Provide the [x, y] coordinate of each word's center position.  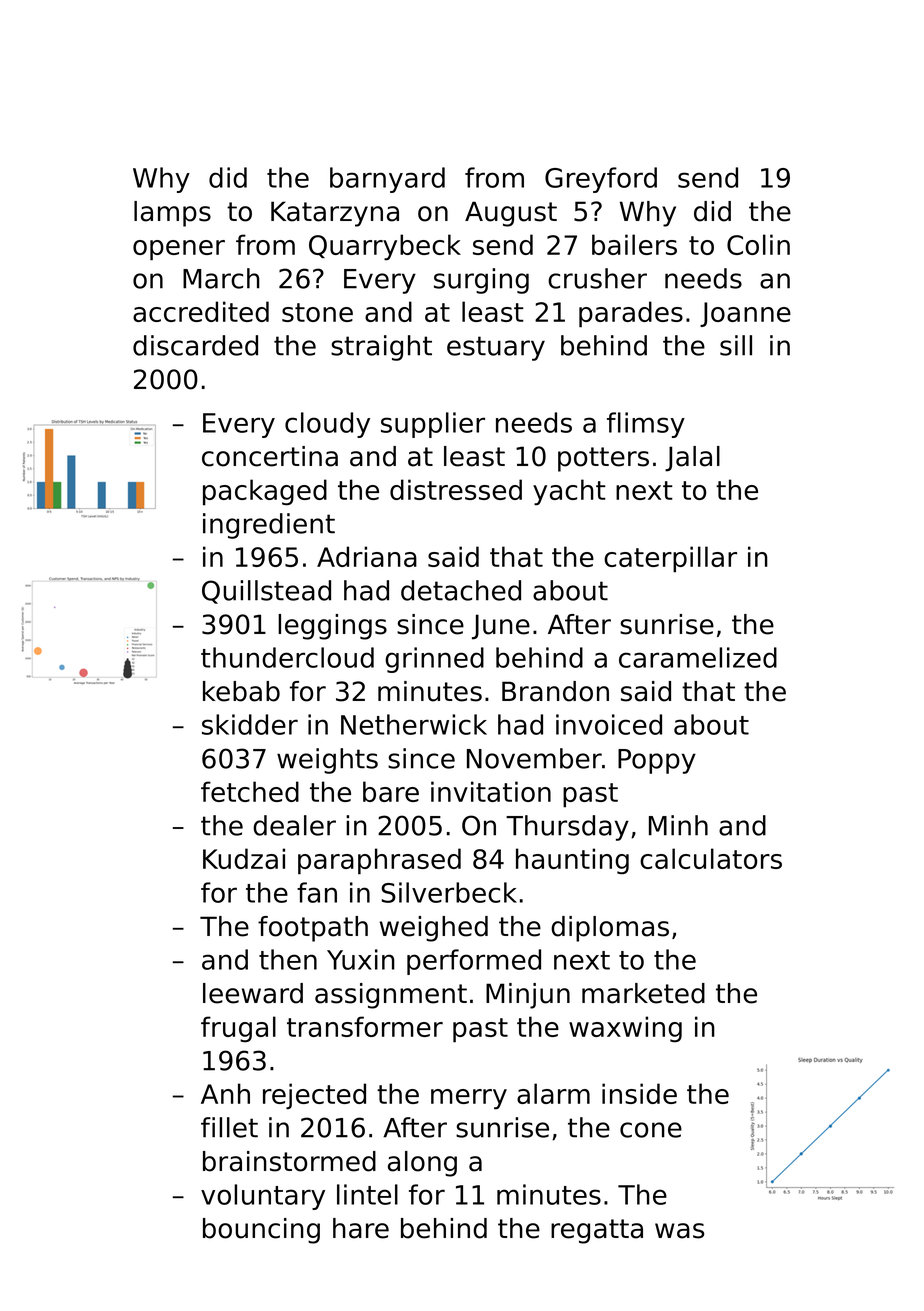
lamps [172, 214]
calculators [711, 858]
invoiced [609, 724]
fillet [229, 1127]
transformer [365, 1026]
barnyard [387, 180]
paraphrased [379, 861]
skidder [250, 724]
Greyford [601, 180]
